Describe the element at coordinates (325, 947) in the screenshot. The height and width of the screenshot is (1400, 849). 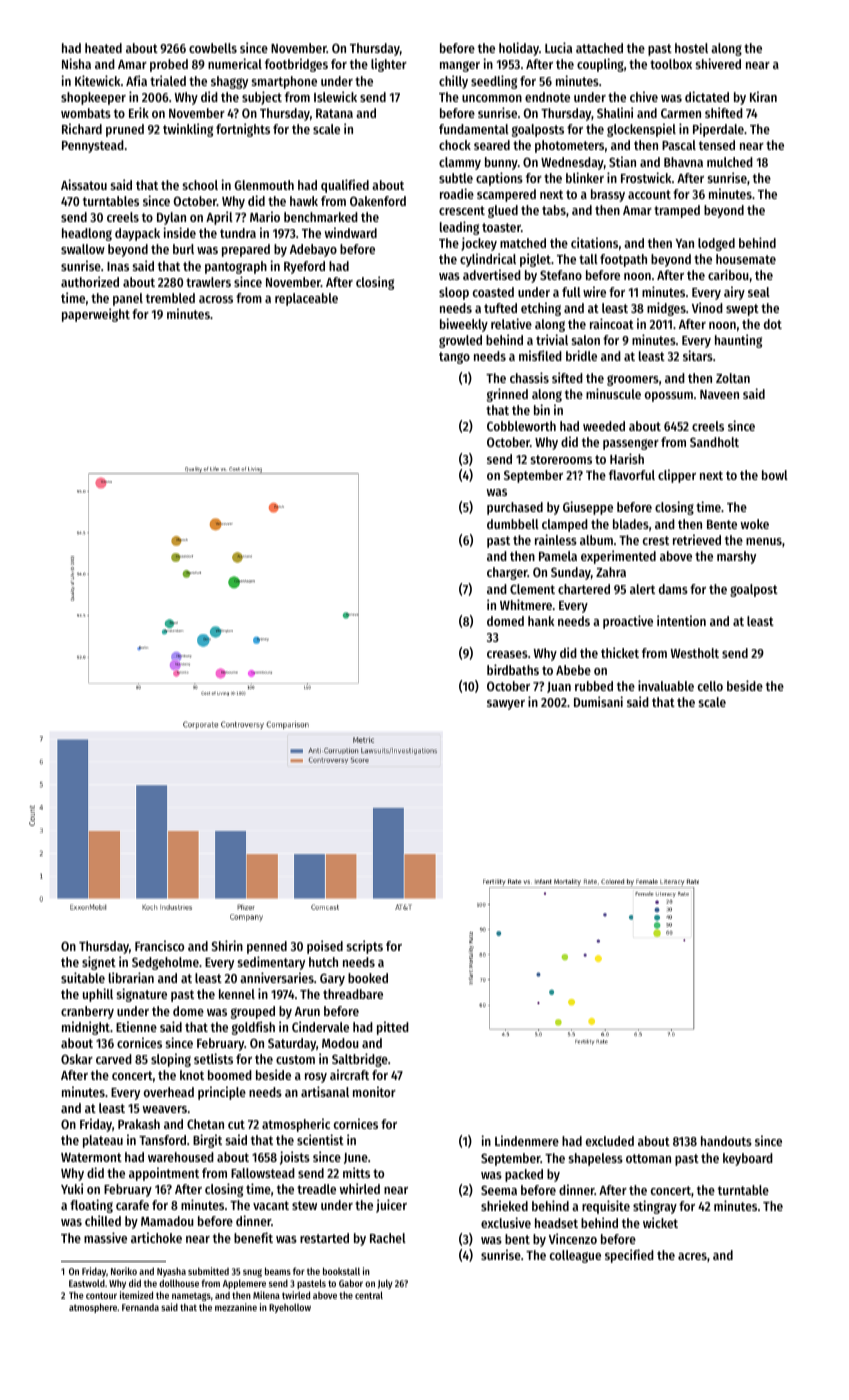
I see `poised` at that location.
